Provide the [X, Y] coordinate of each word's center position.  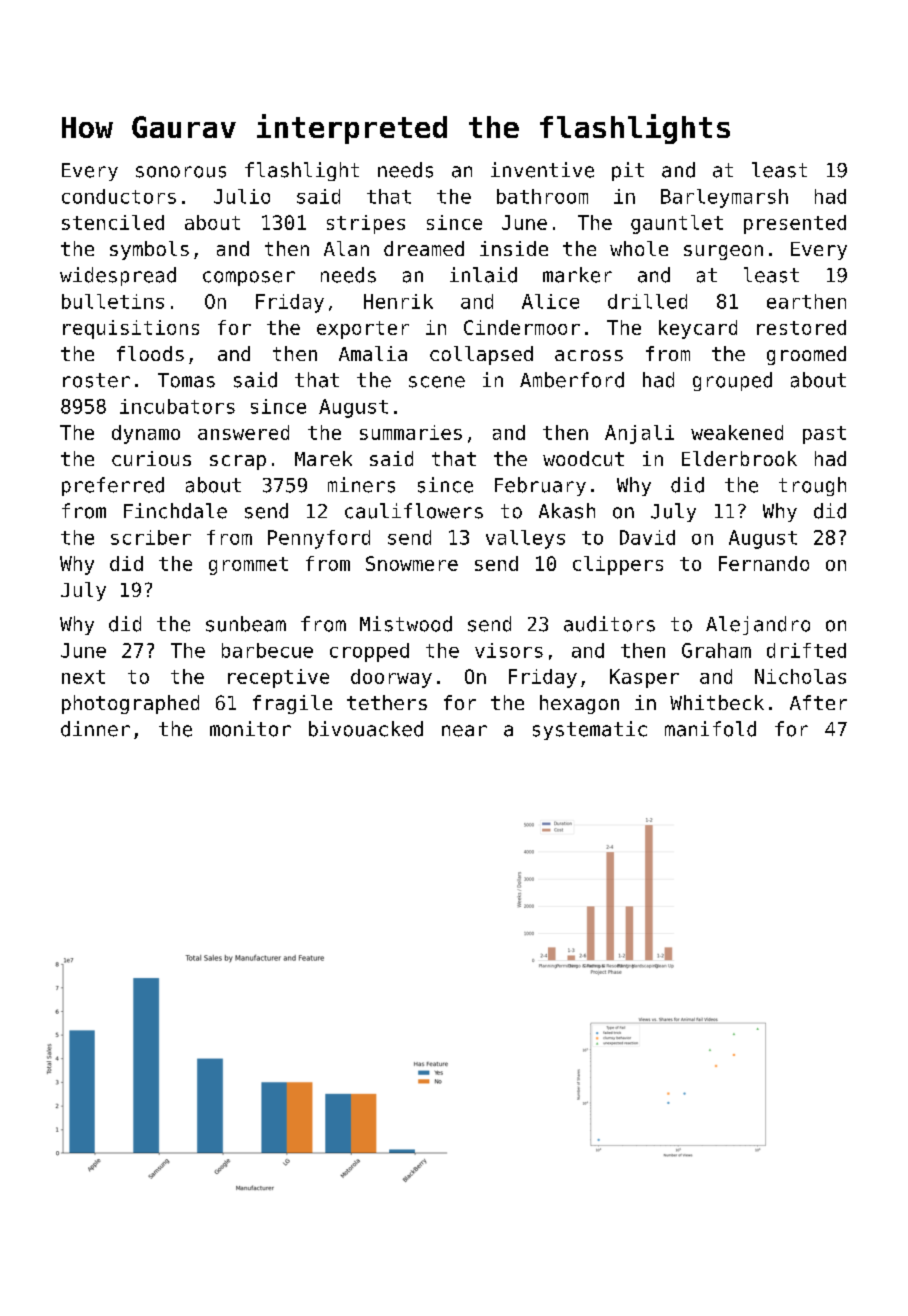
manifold [710, 729]
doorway [391, 678]
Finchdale [175, 511]
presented [795, 224]
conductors [119, 196]
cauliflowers [414, 511]
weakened [737, 432]
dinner [95, 729]
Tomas [186, 380]
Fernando [764, 563]
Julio [242, 196]
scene [437, 382]
